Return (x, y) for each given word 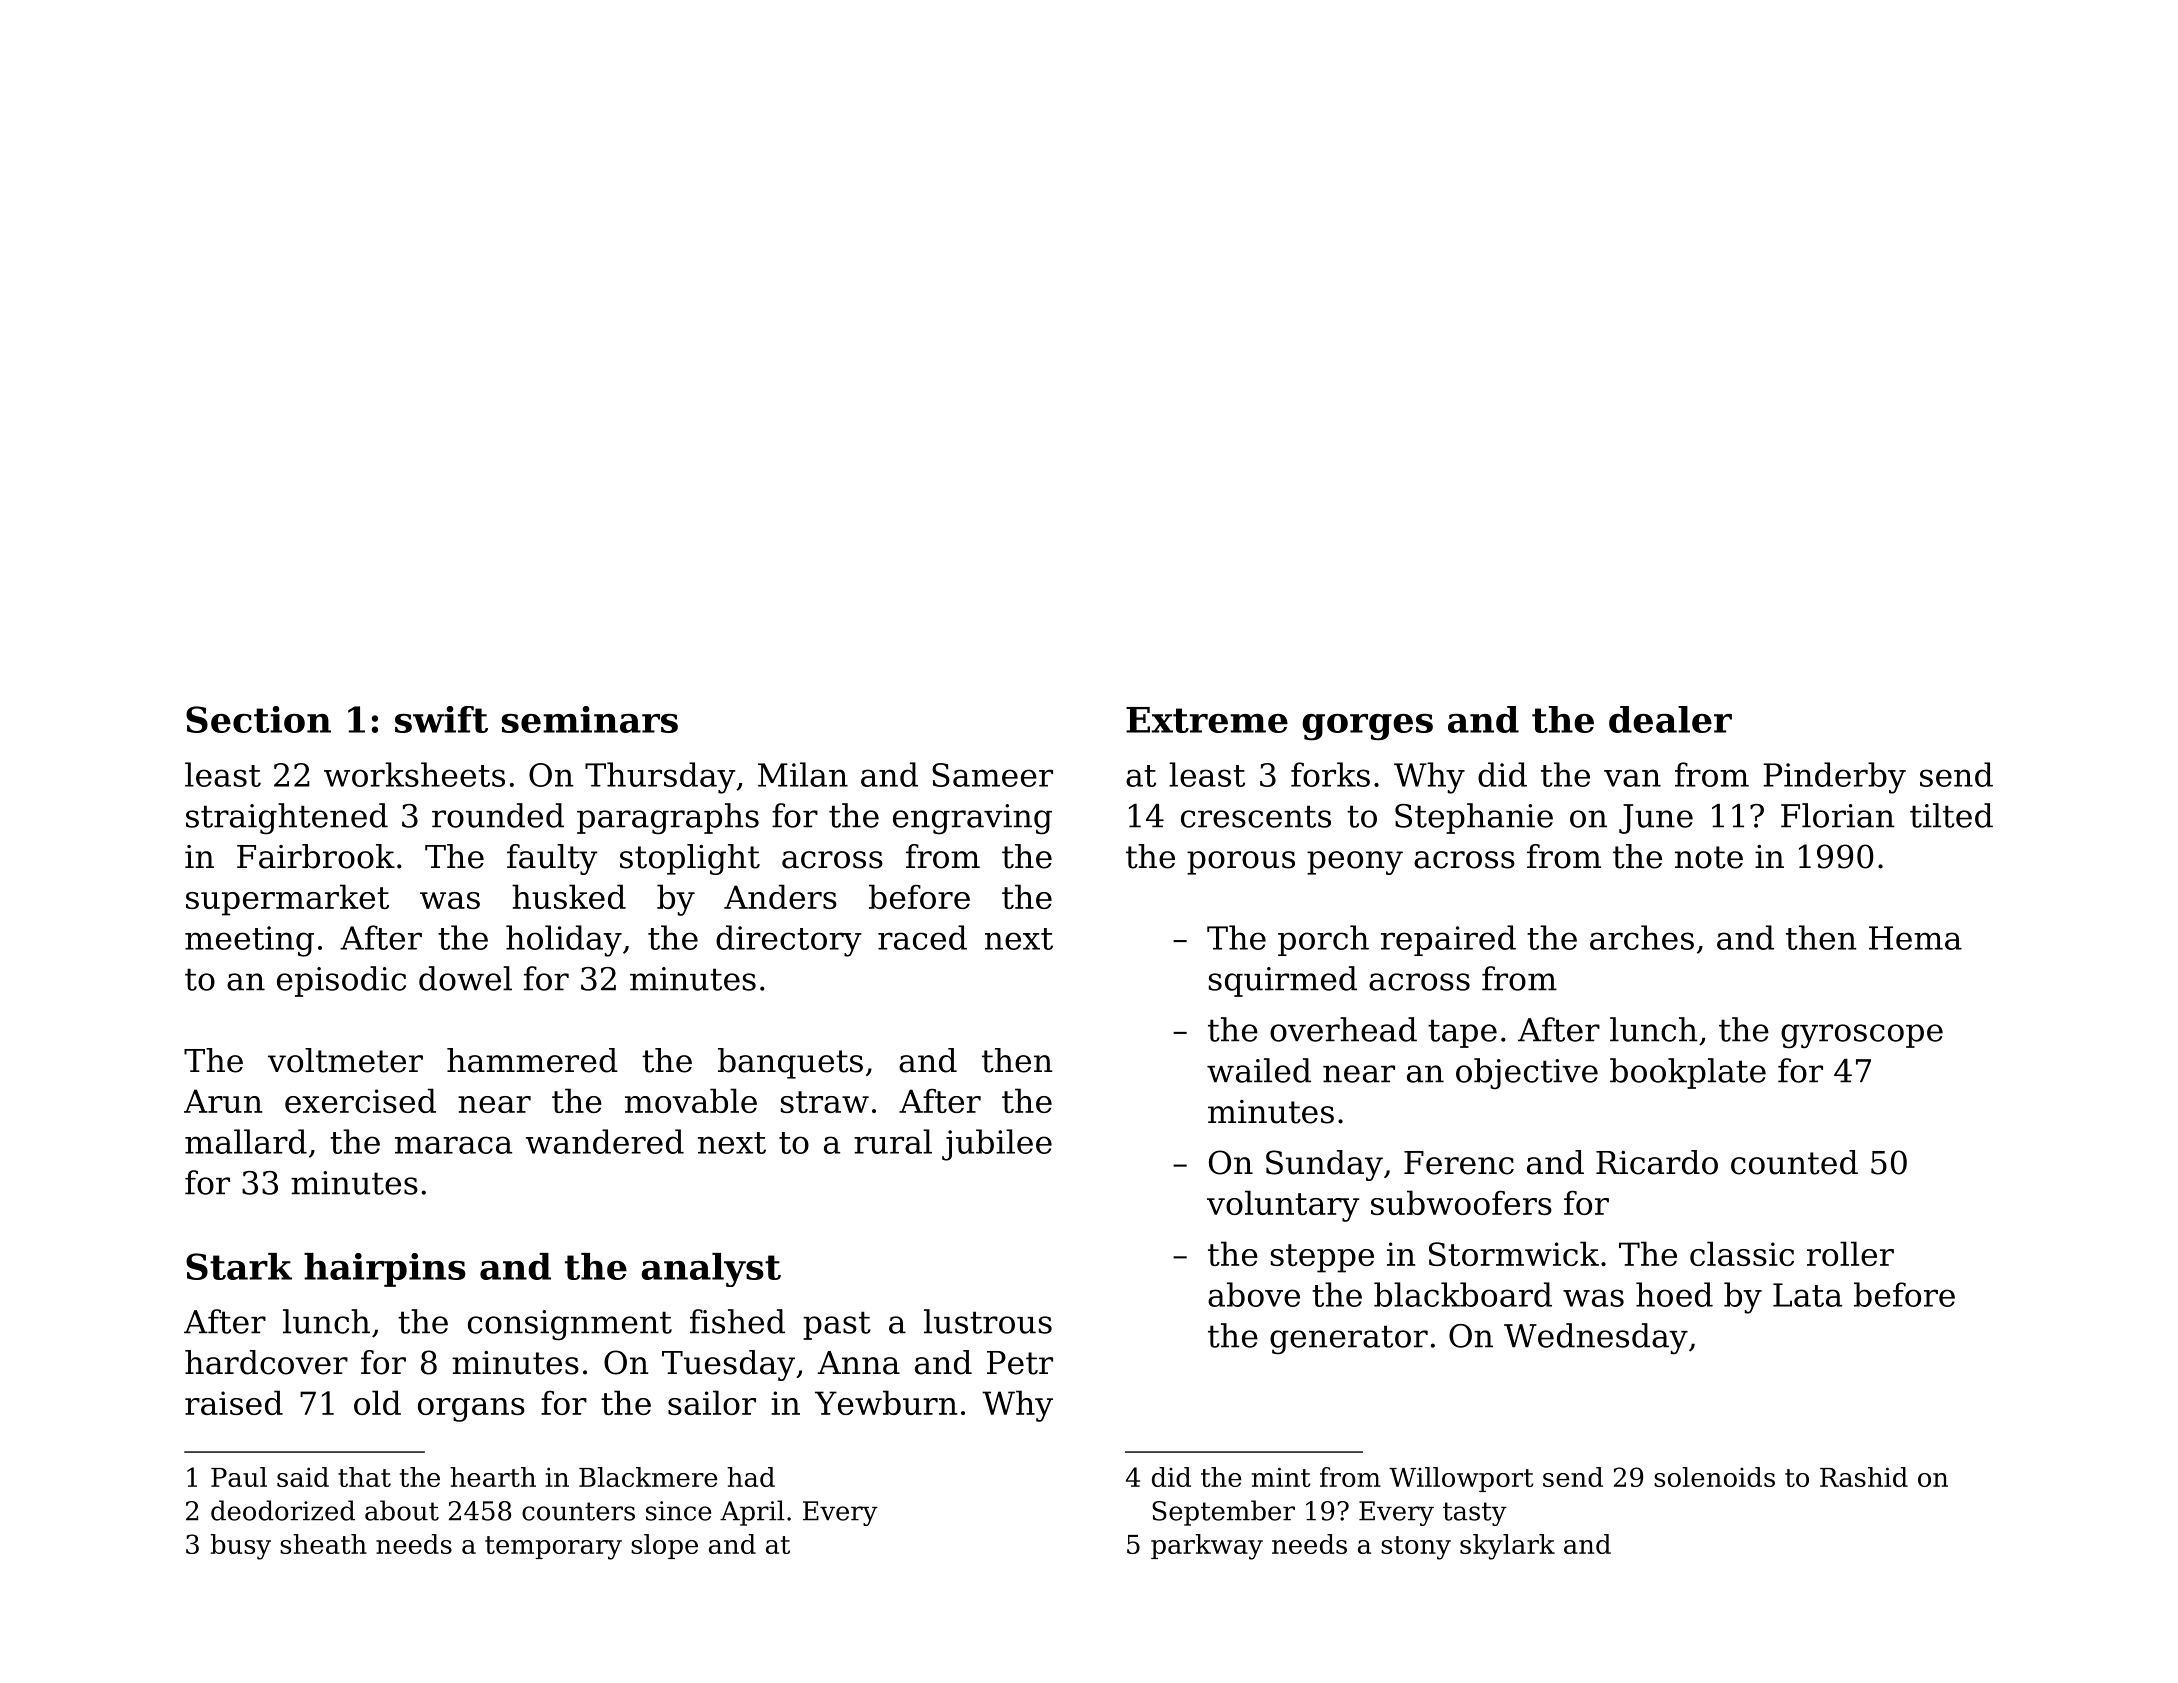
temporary (553, 1548)
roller (1850, 1253)
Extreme (1207, 720)
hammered (532, 1060)
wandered (605, 1141)
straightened (287, 819)
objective (1527, 1073)
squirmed (1283, 981)
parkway (1207, 1547)
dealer (1670, 719)
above (1254, 1294)
